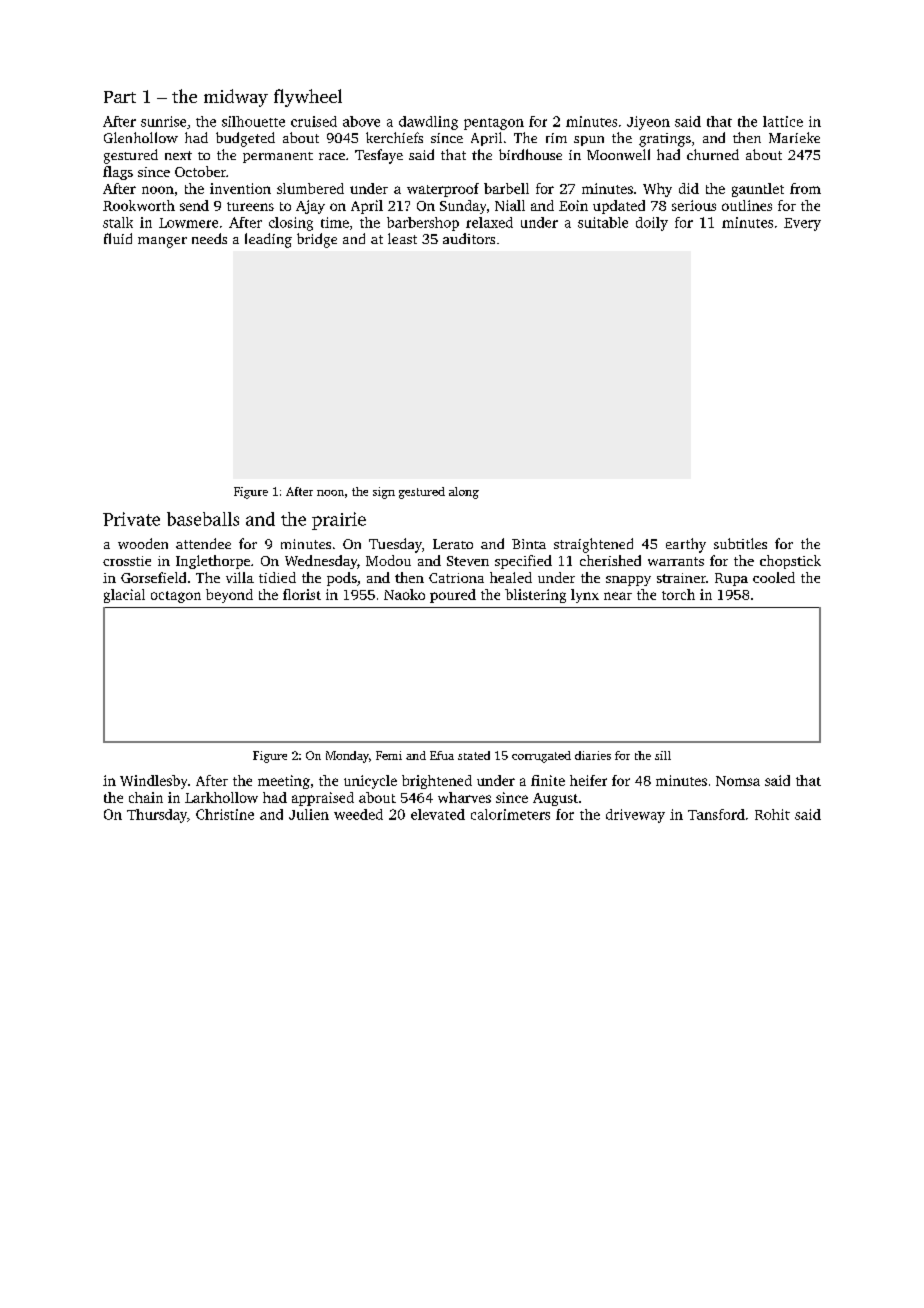 The width and height of the screenshot is (924, 1308). I want to click on lattice, so click(783, 121).
